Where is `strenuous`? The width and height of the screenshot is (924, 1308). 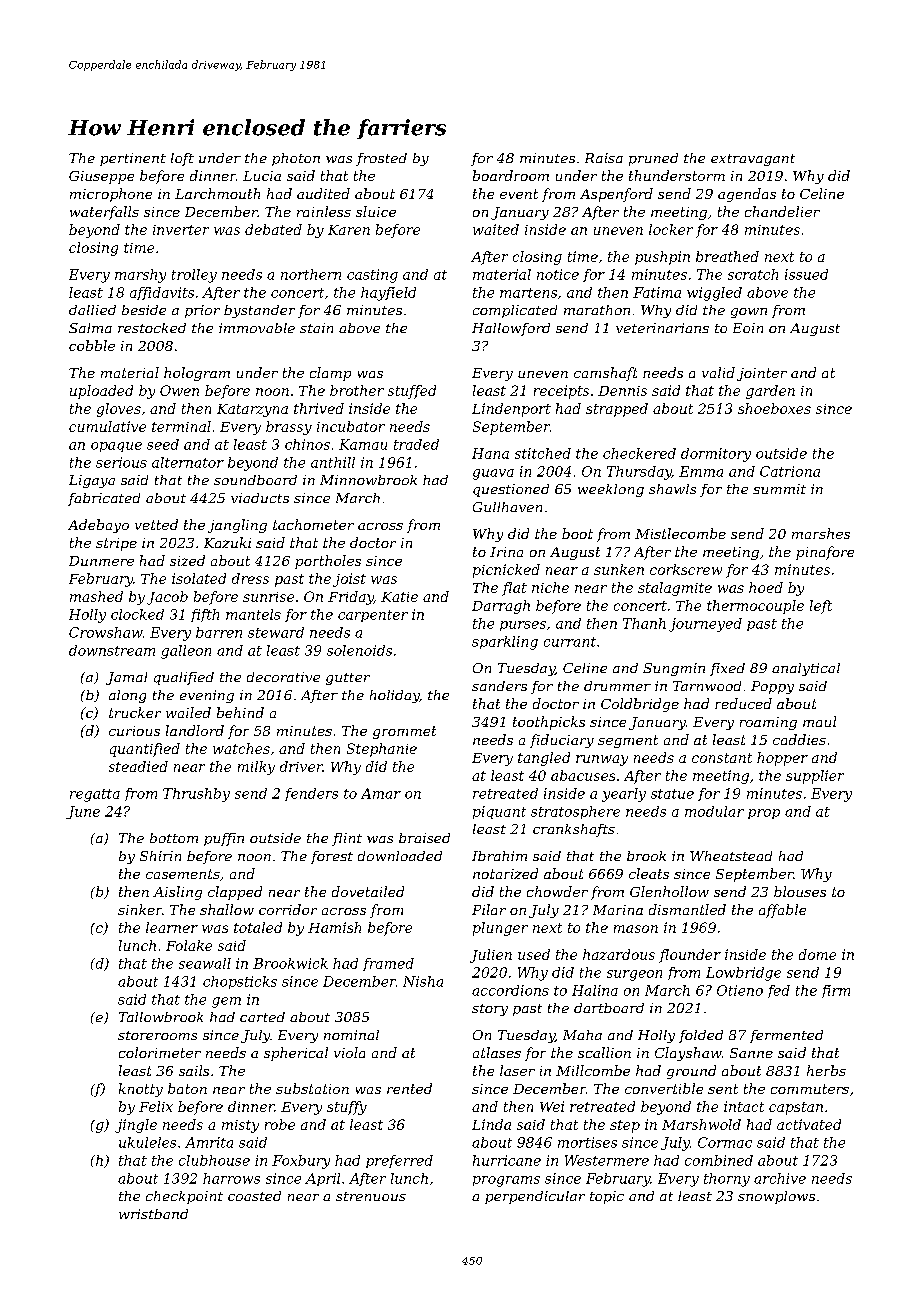 strenuous is located at coordinates (371, 1196).
